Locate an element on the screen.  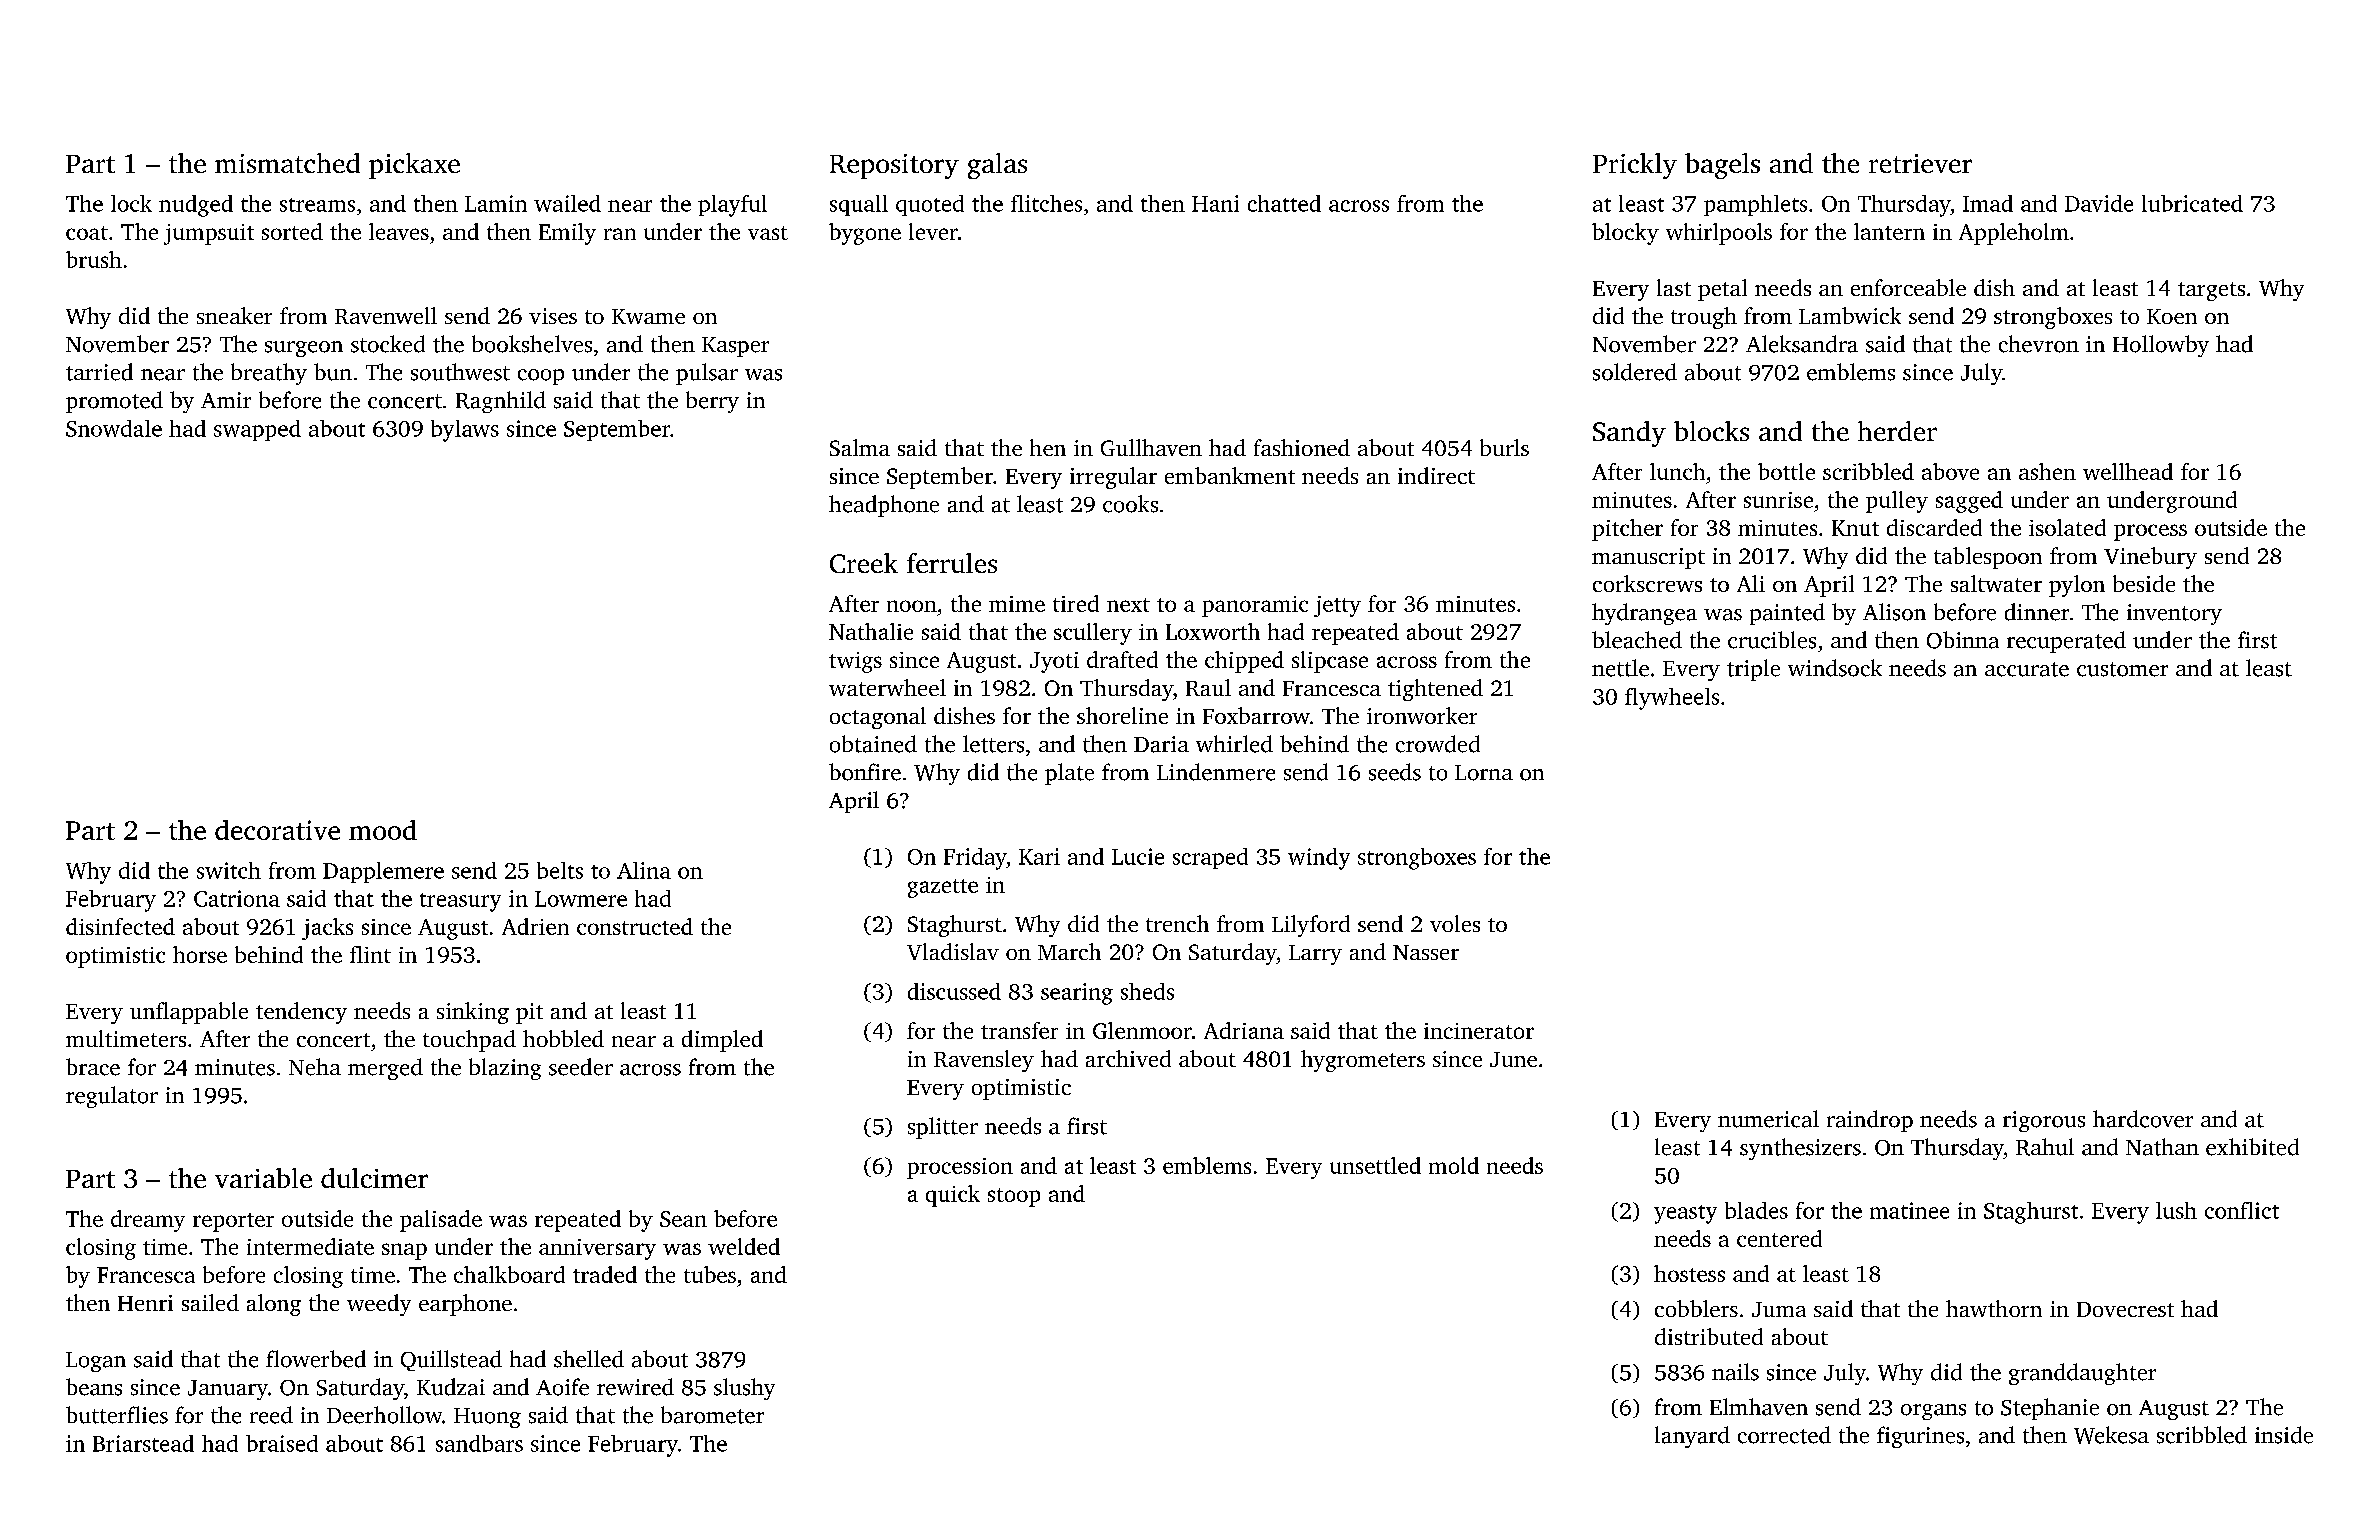
voles is located at coordinates (1455, 923).
